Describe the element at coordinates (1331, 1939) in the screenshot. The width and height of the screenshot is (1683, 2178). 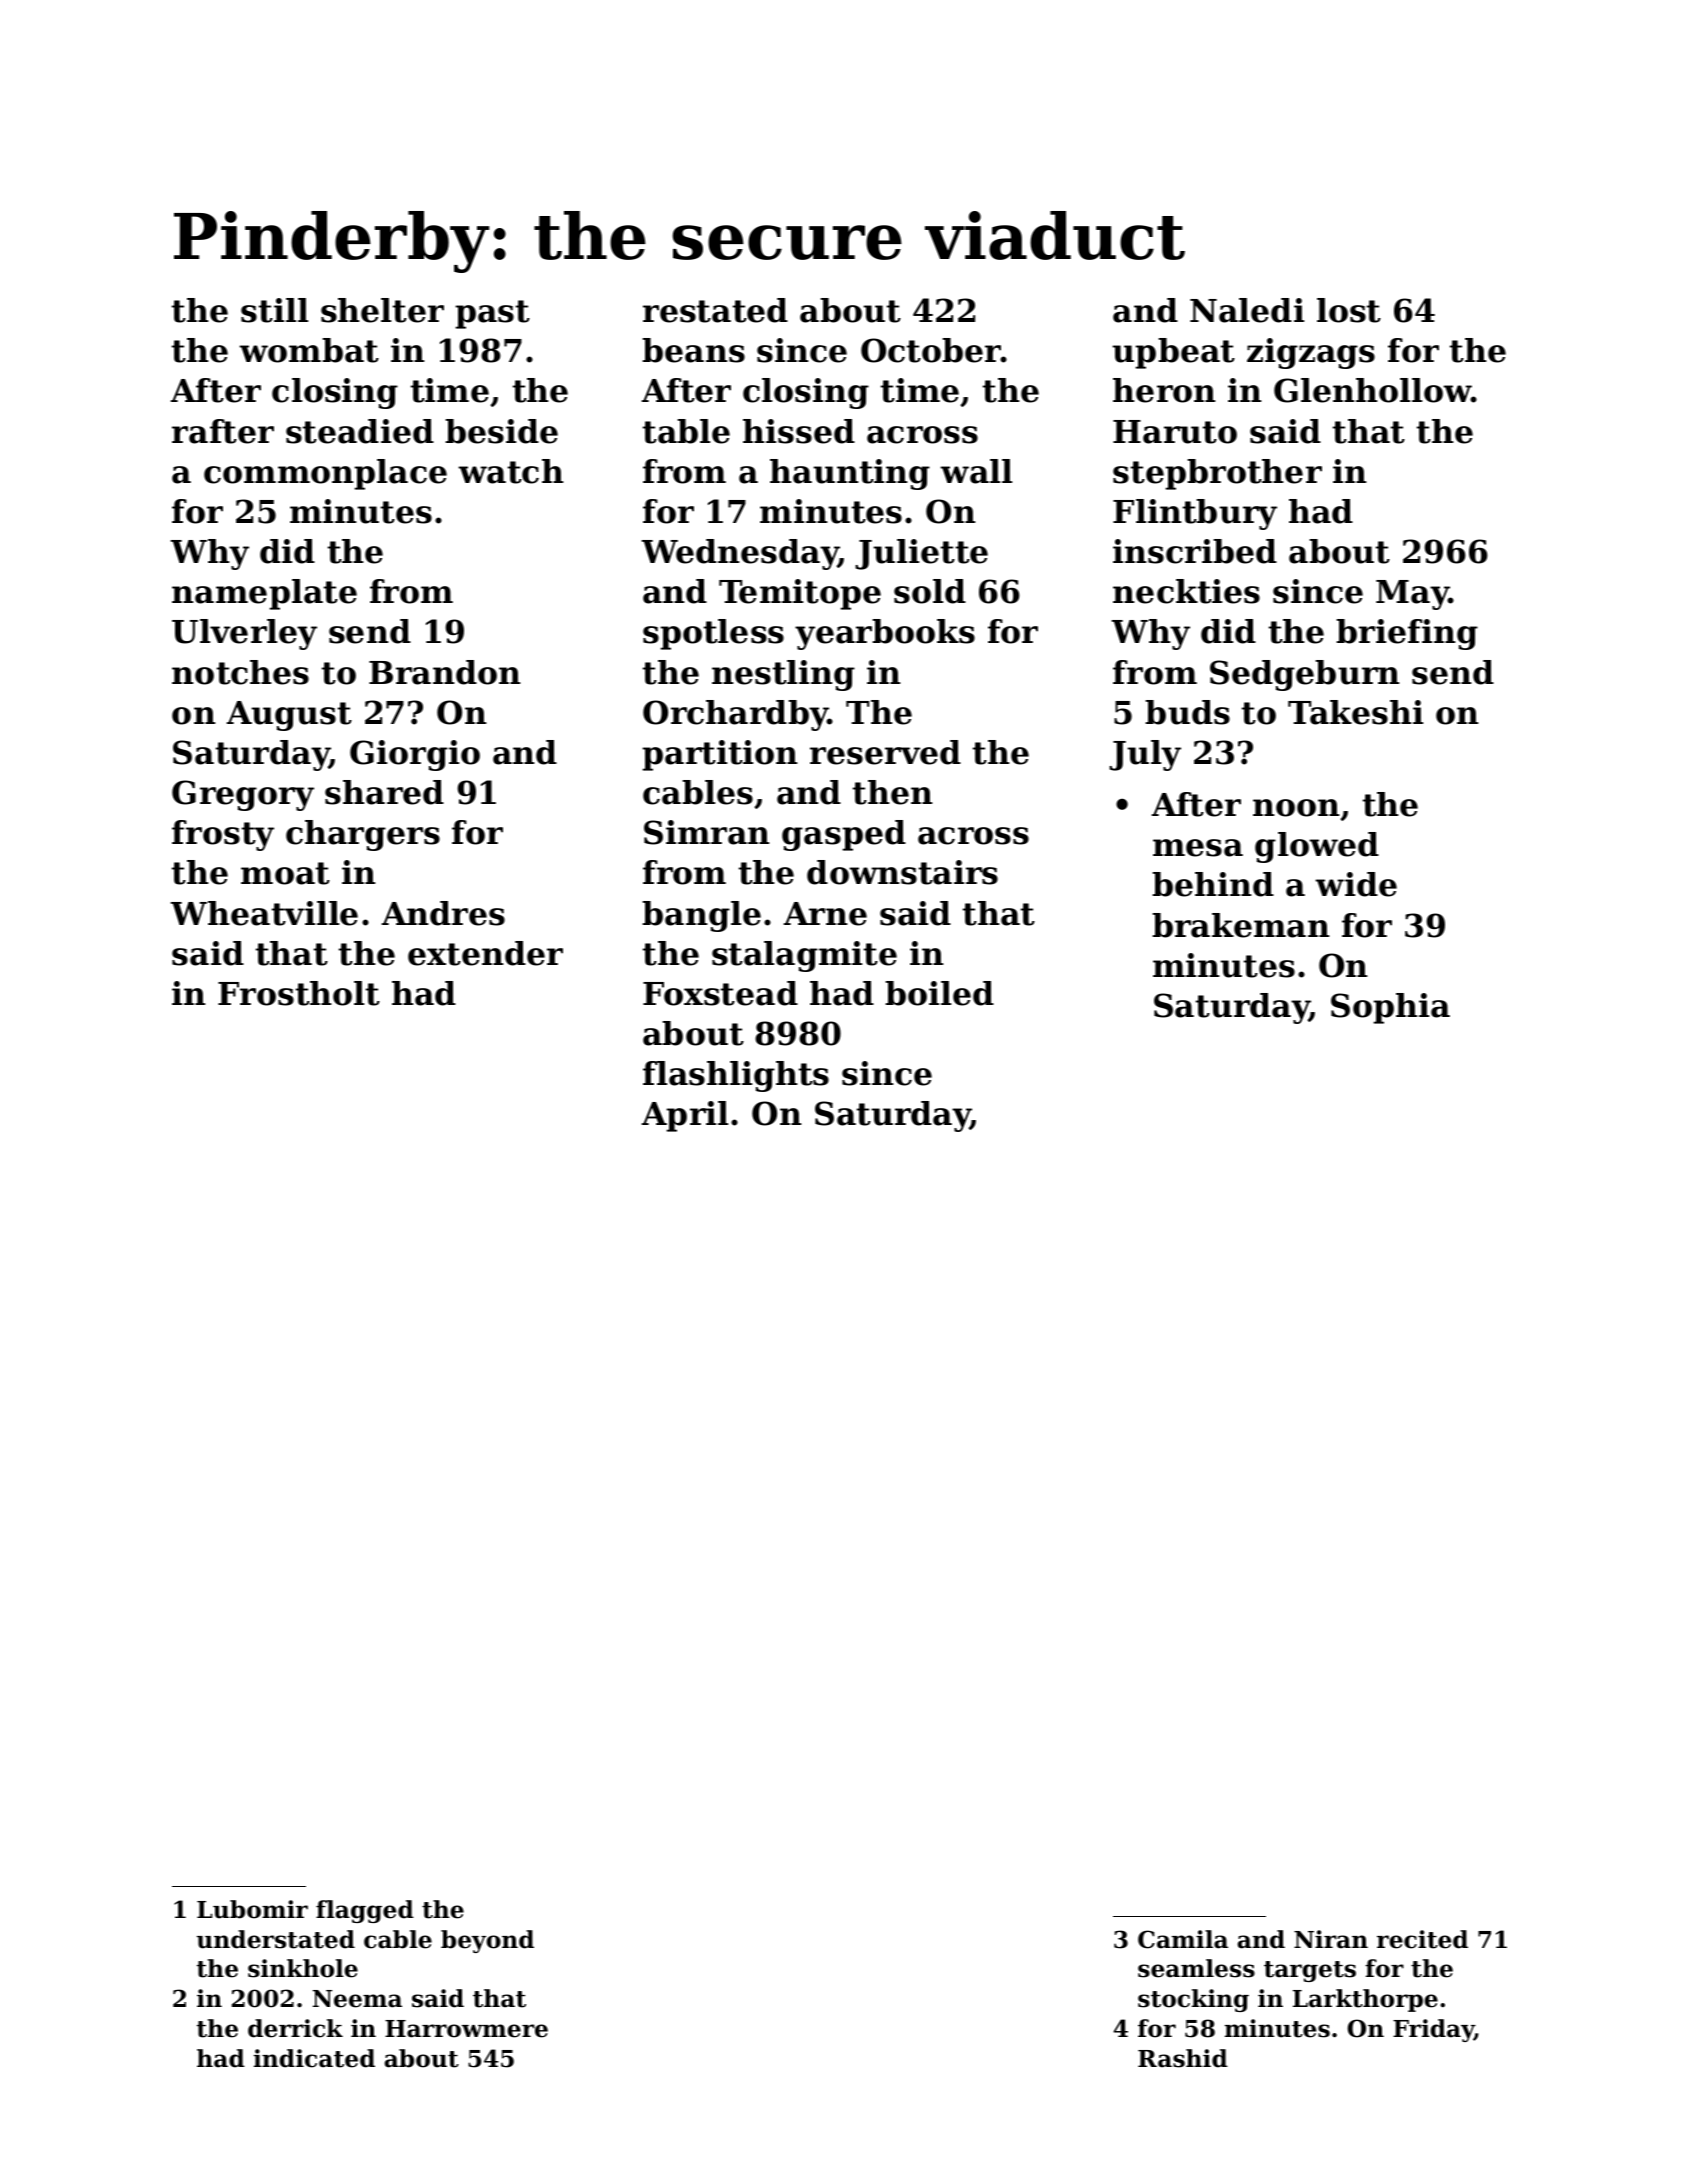
I see `Niran` at that location.
